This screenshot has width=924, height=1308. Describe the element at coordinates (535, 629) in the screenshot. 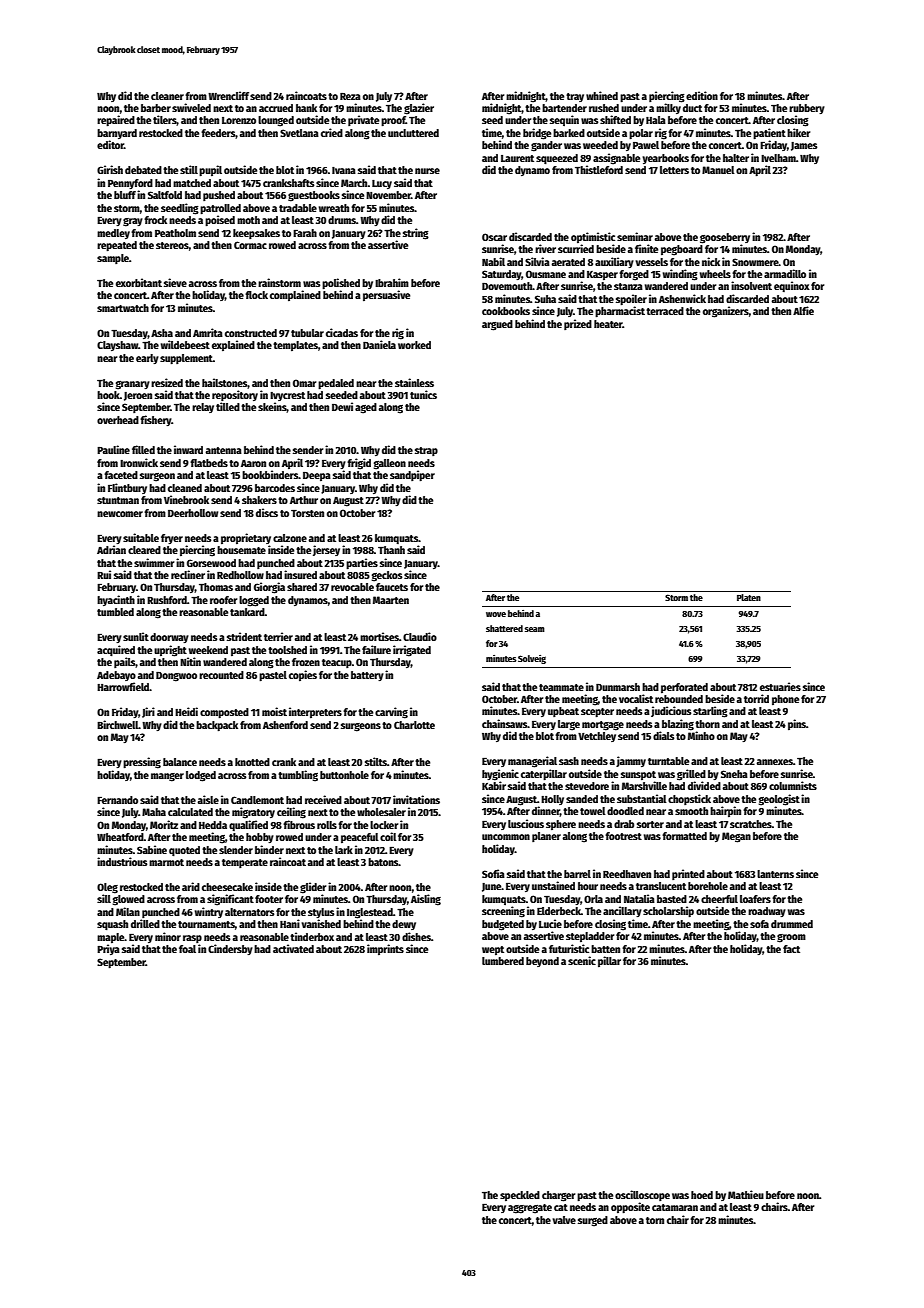

I see `seam` at that location.
